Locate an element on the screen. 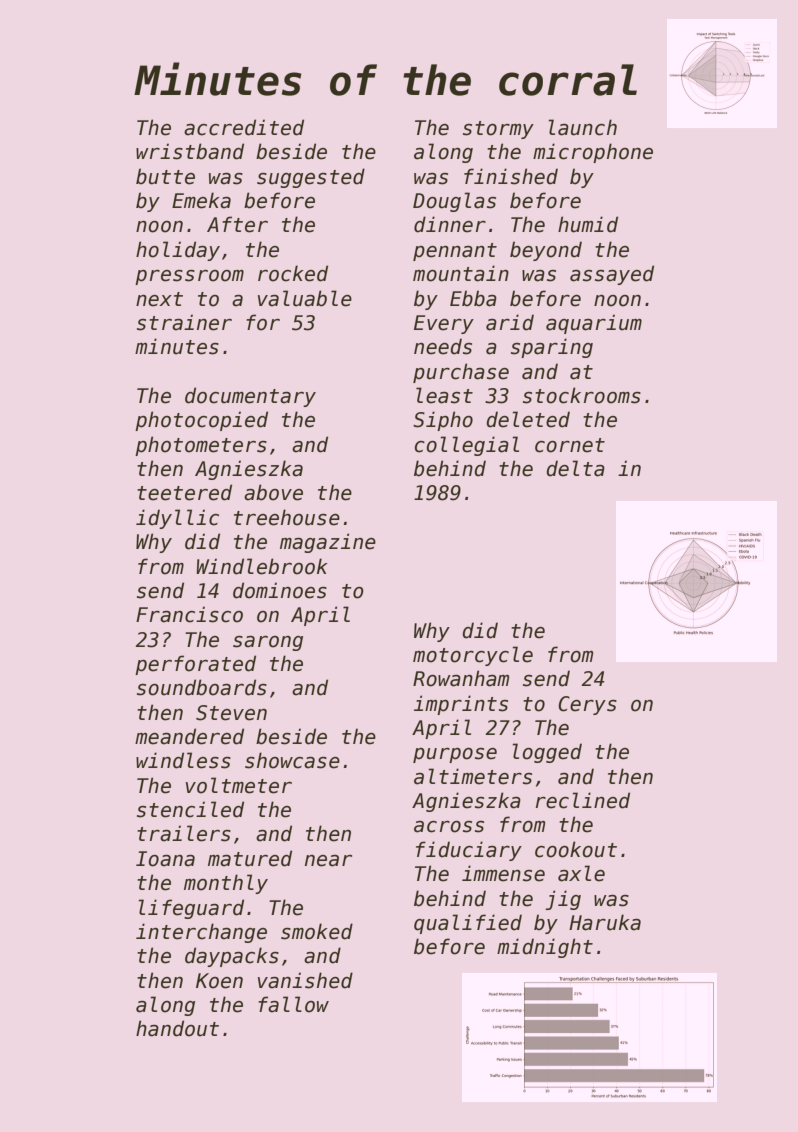 This screenshot has height=1132, width=798. purpose is located at coordinates (455, 755).
